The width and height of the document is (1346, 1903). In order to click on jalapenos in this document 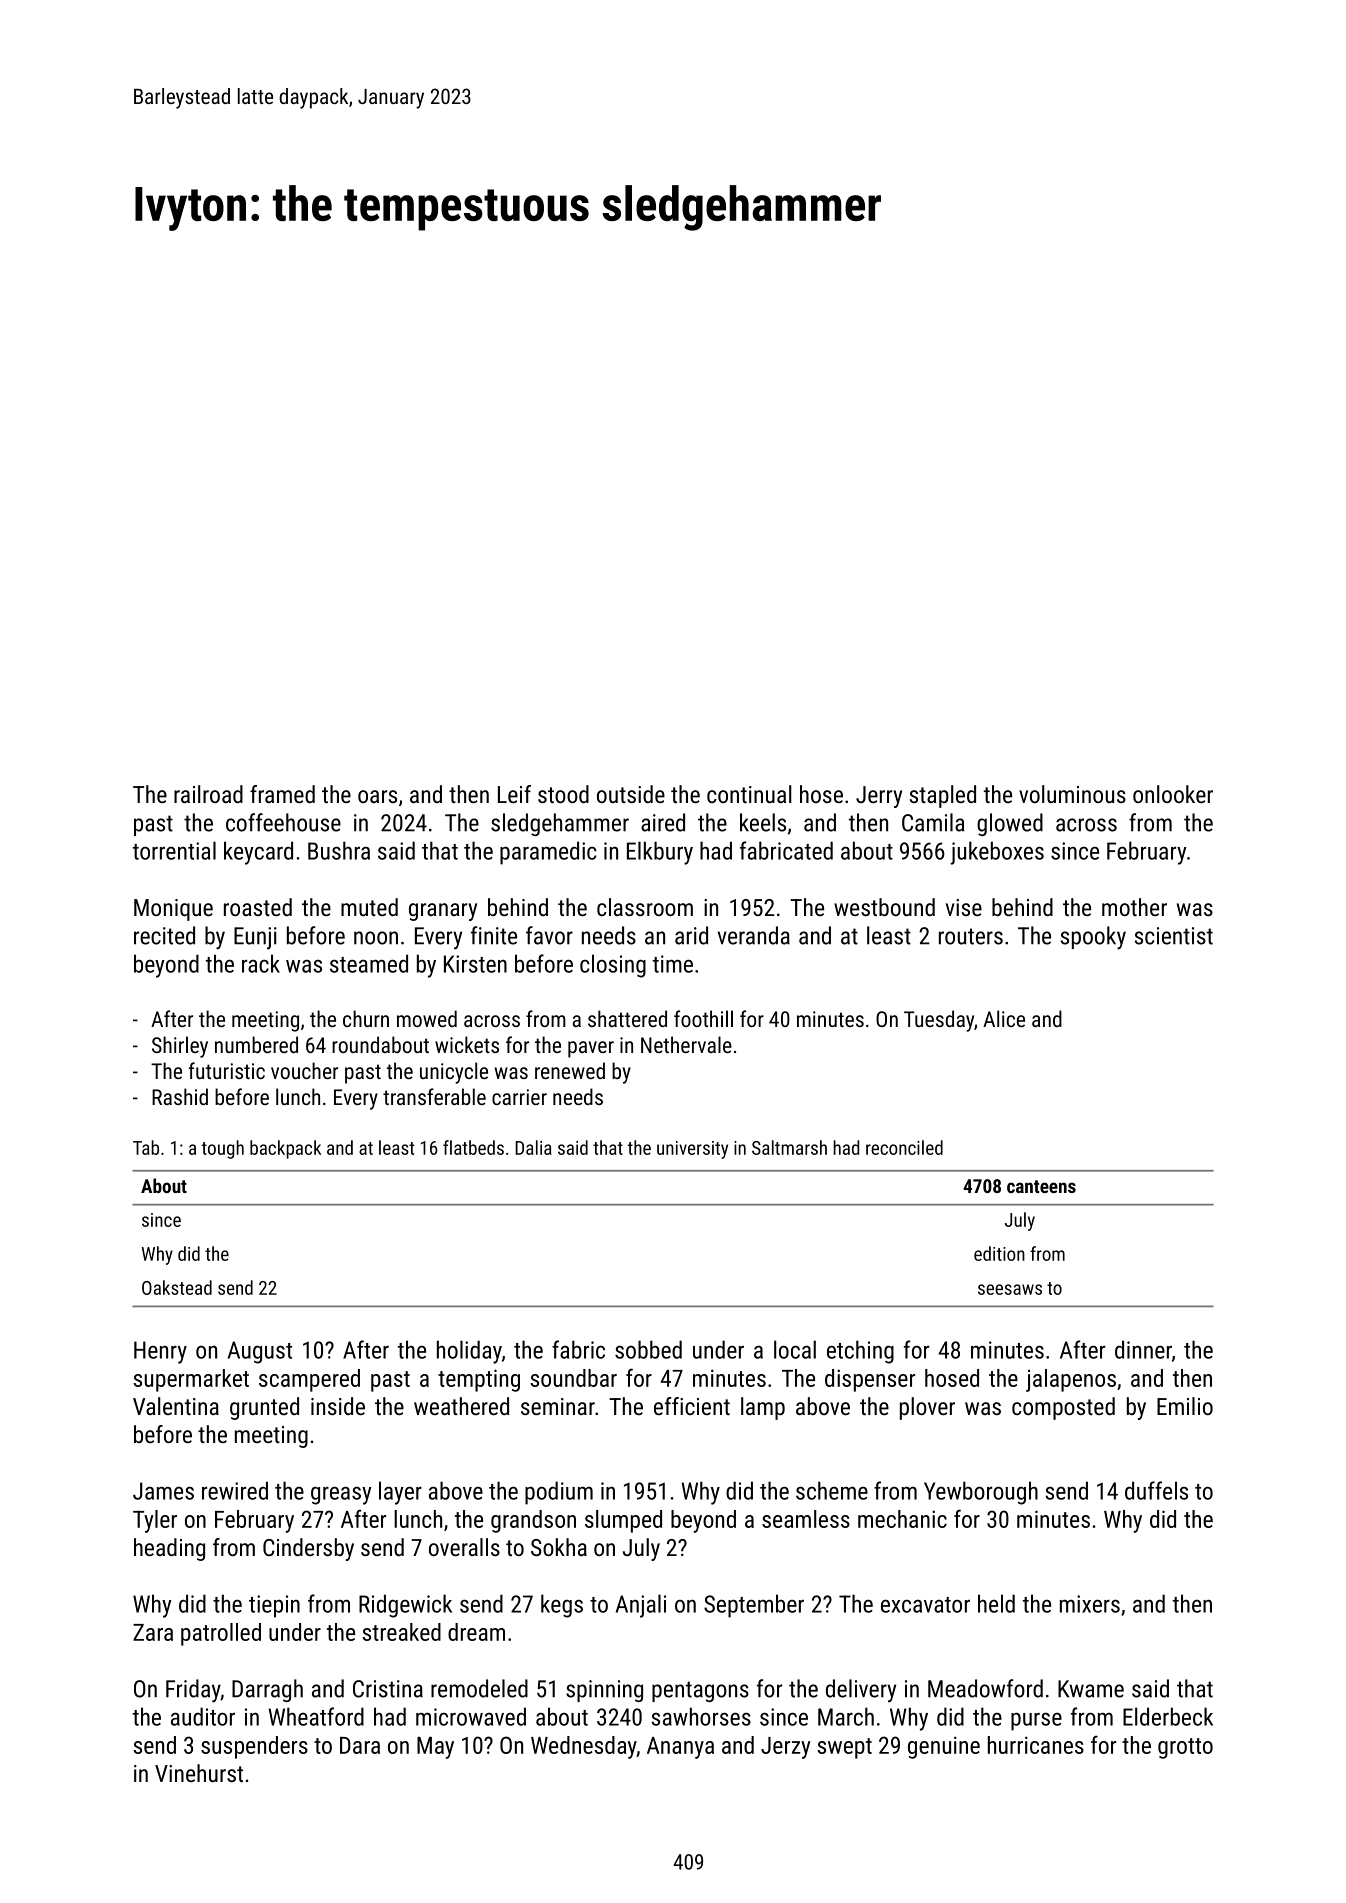, I will do `click(1071, 1380)`.
